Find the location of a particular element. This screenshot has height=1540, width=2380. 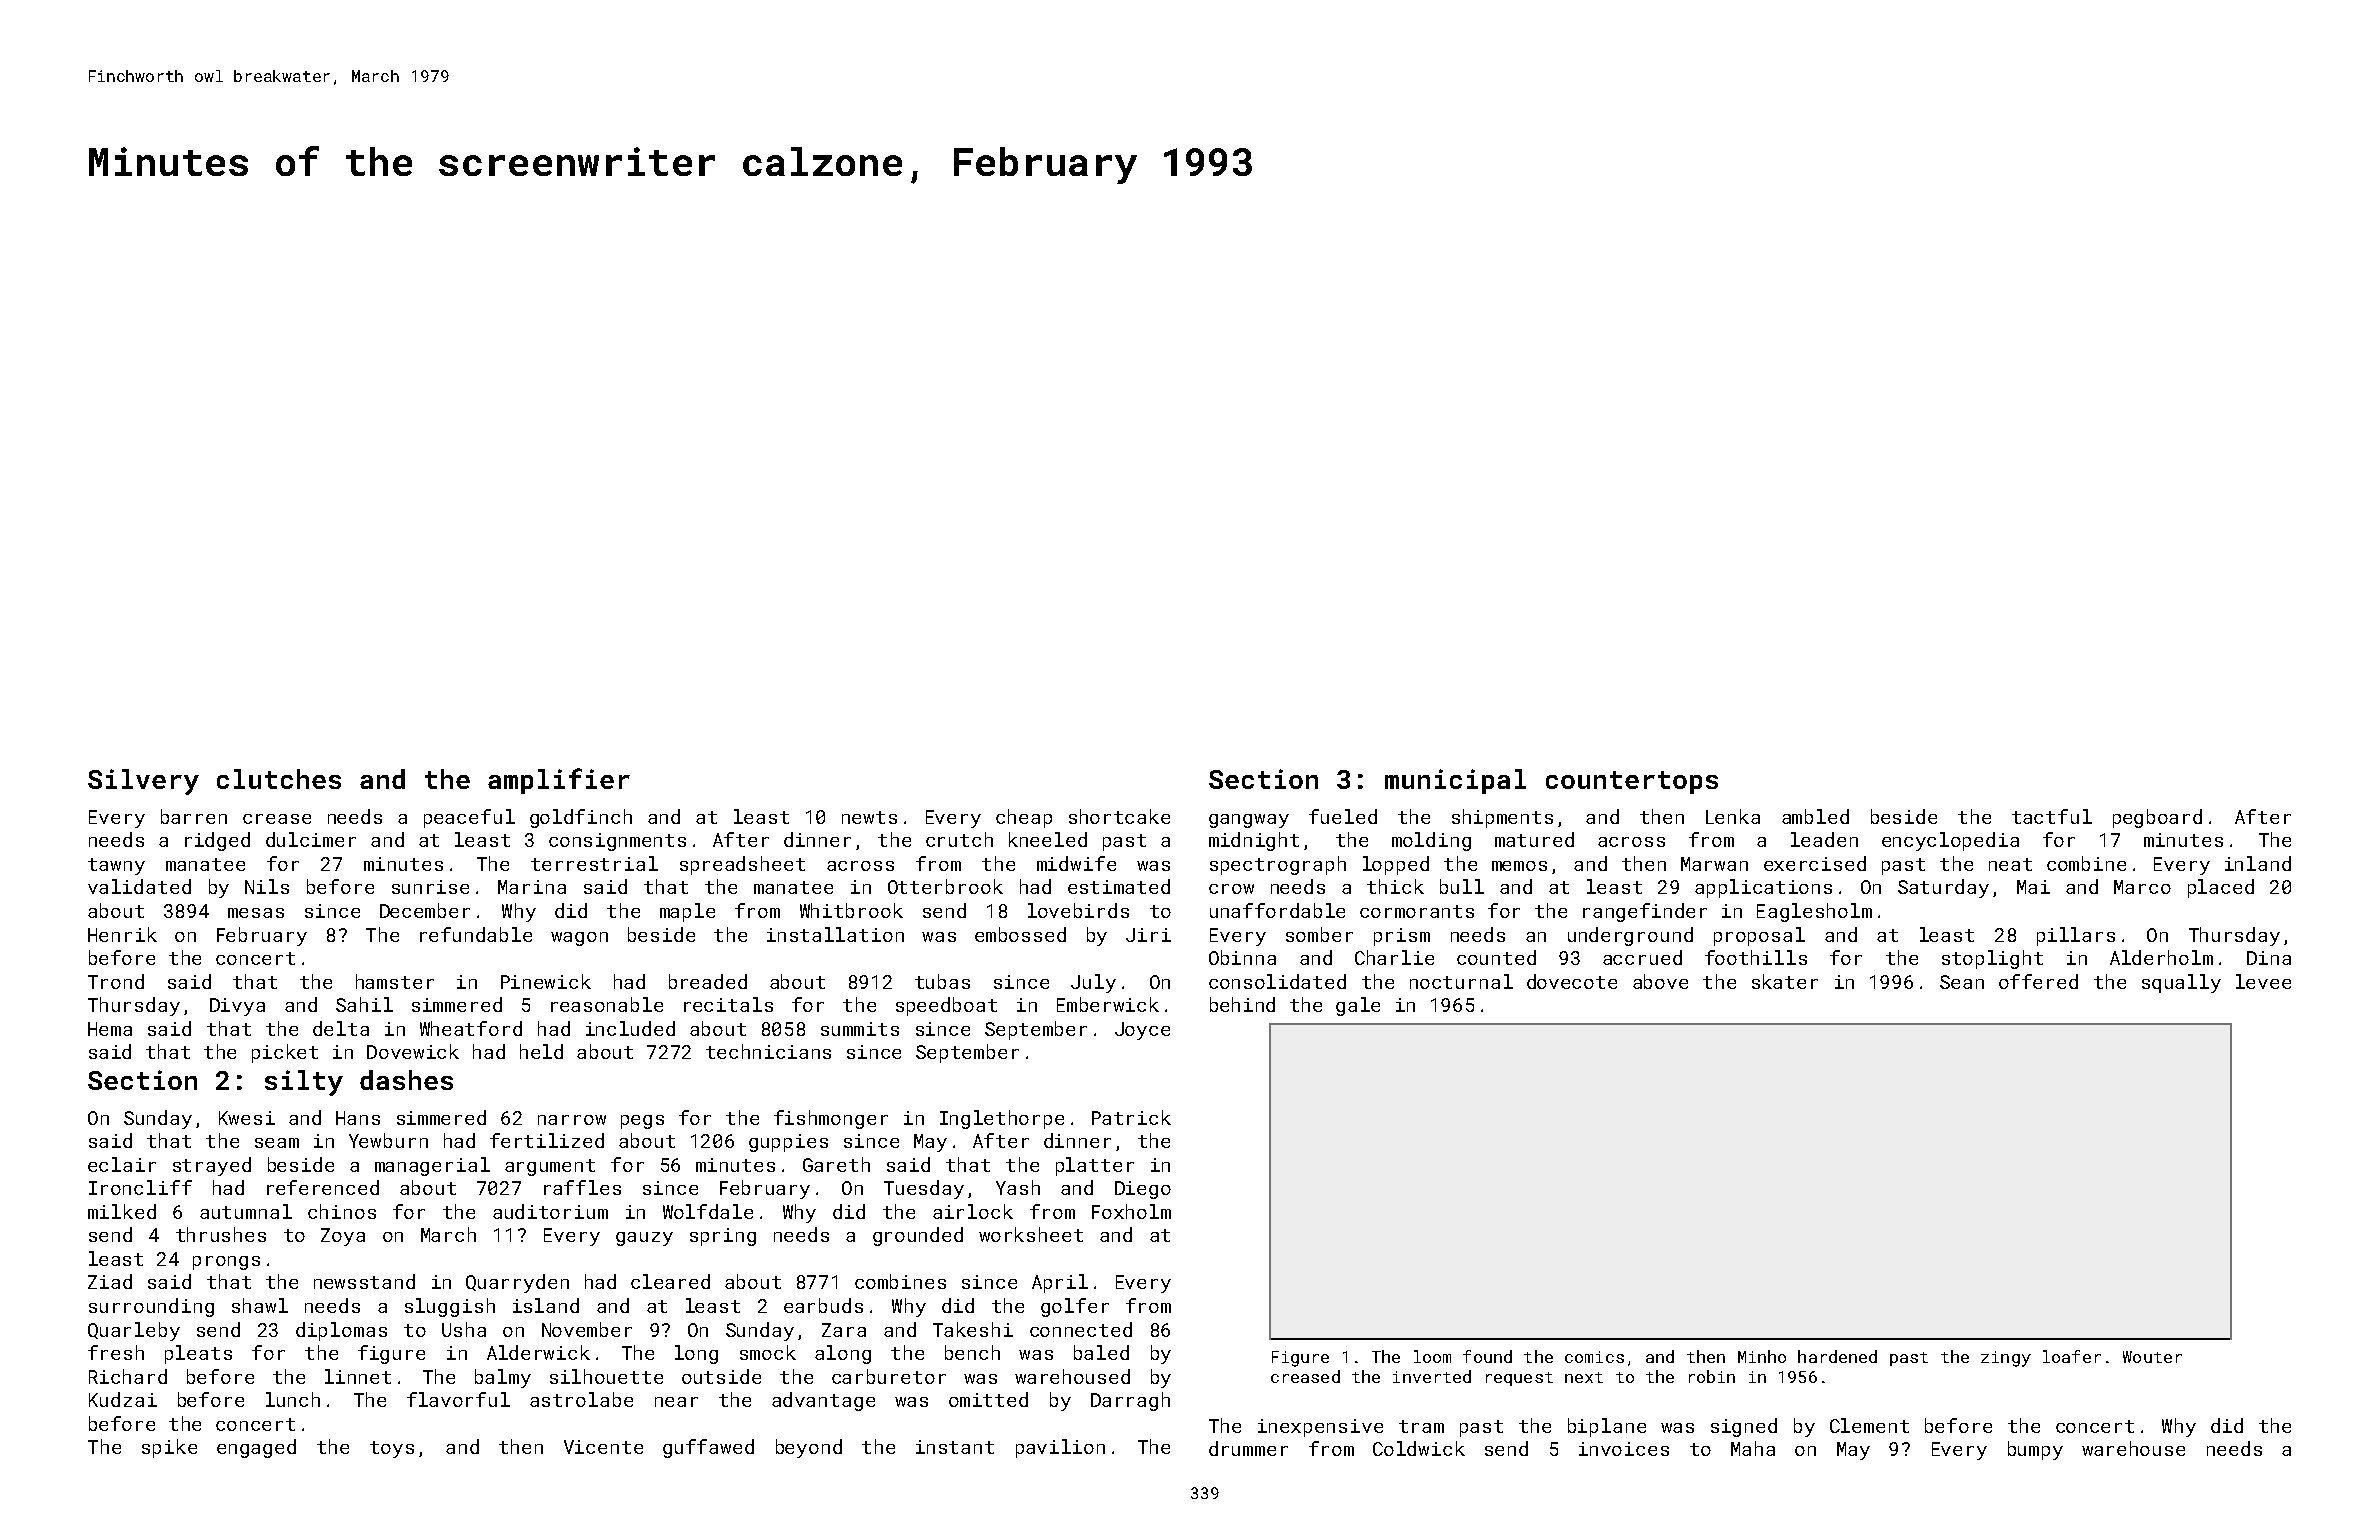

countertops is located at coordinates (1632, 782).
